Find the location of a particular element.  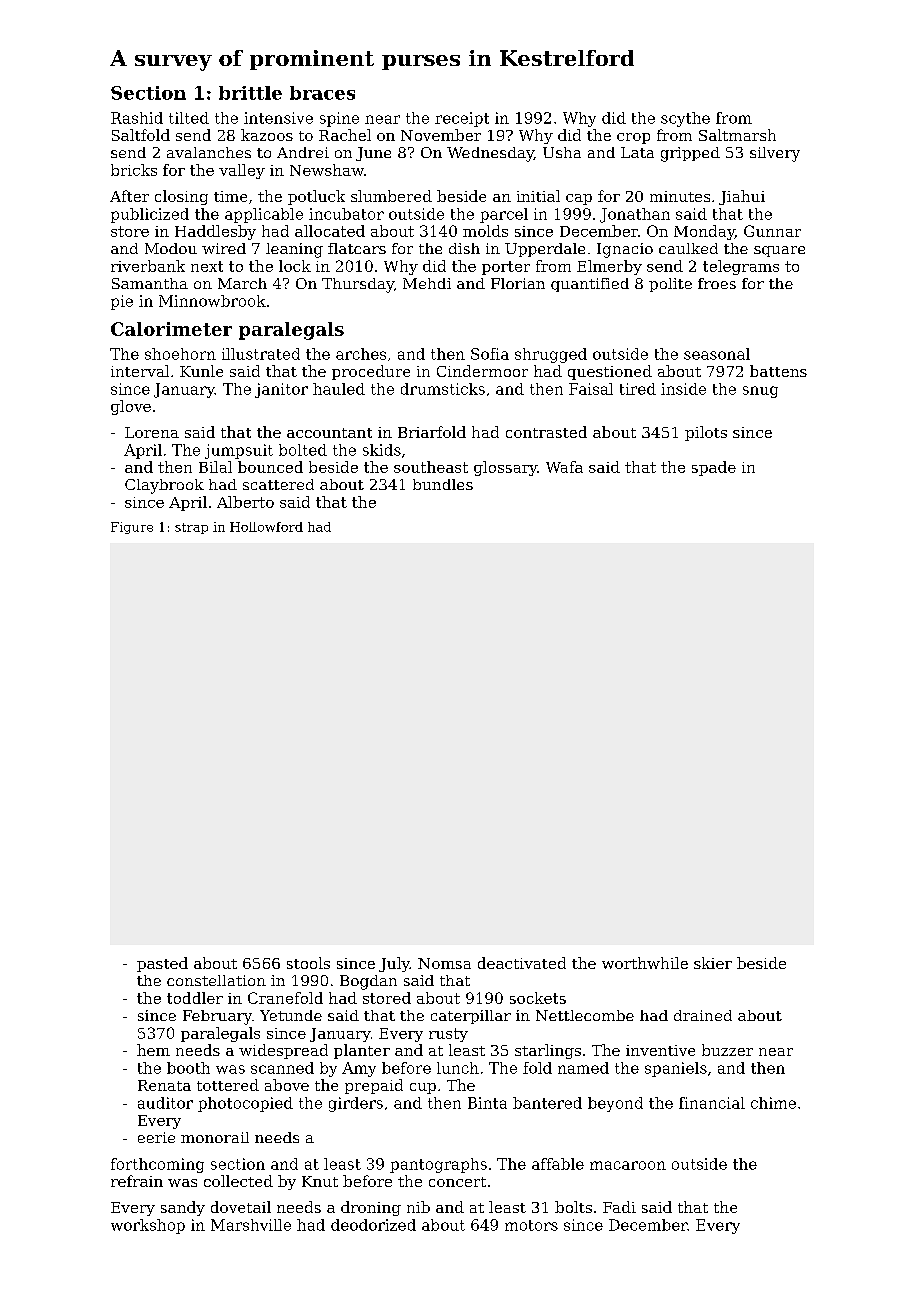

Renata is located at coordinates (164, 1085).
